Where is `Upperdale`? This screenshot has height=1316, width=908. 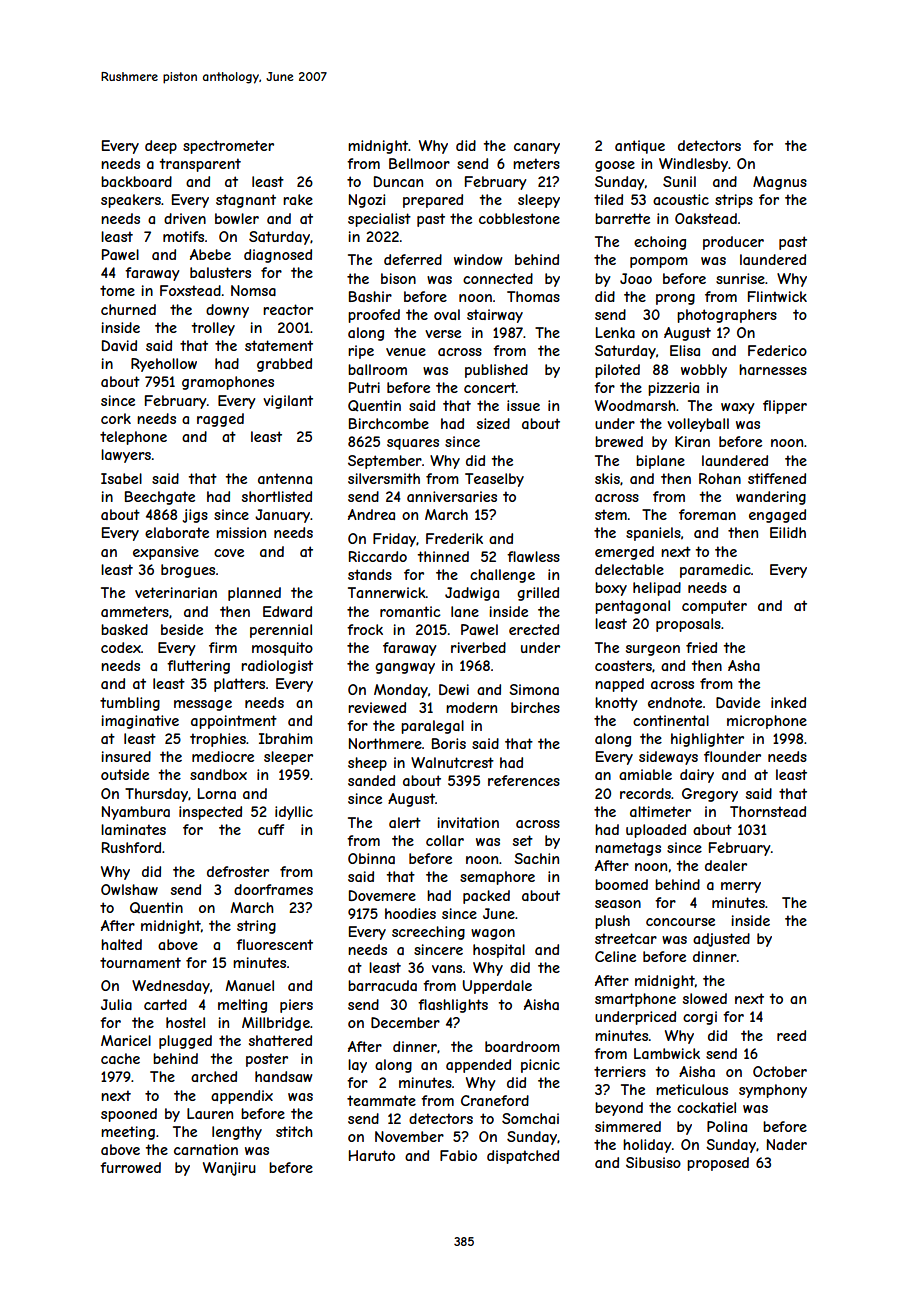
Upperdale is located at coordinates (497, 987).
